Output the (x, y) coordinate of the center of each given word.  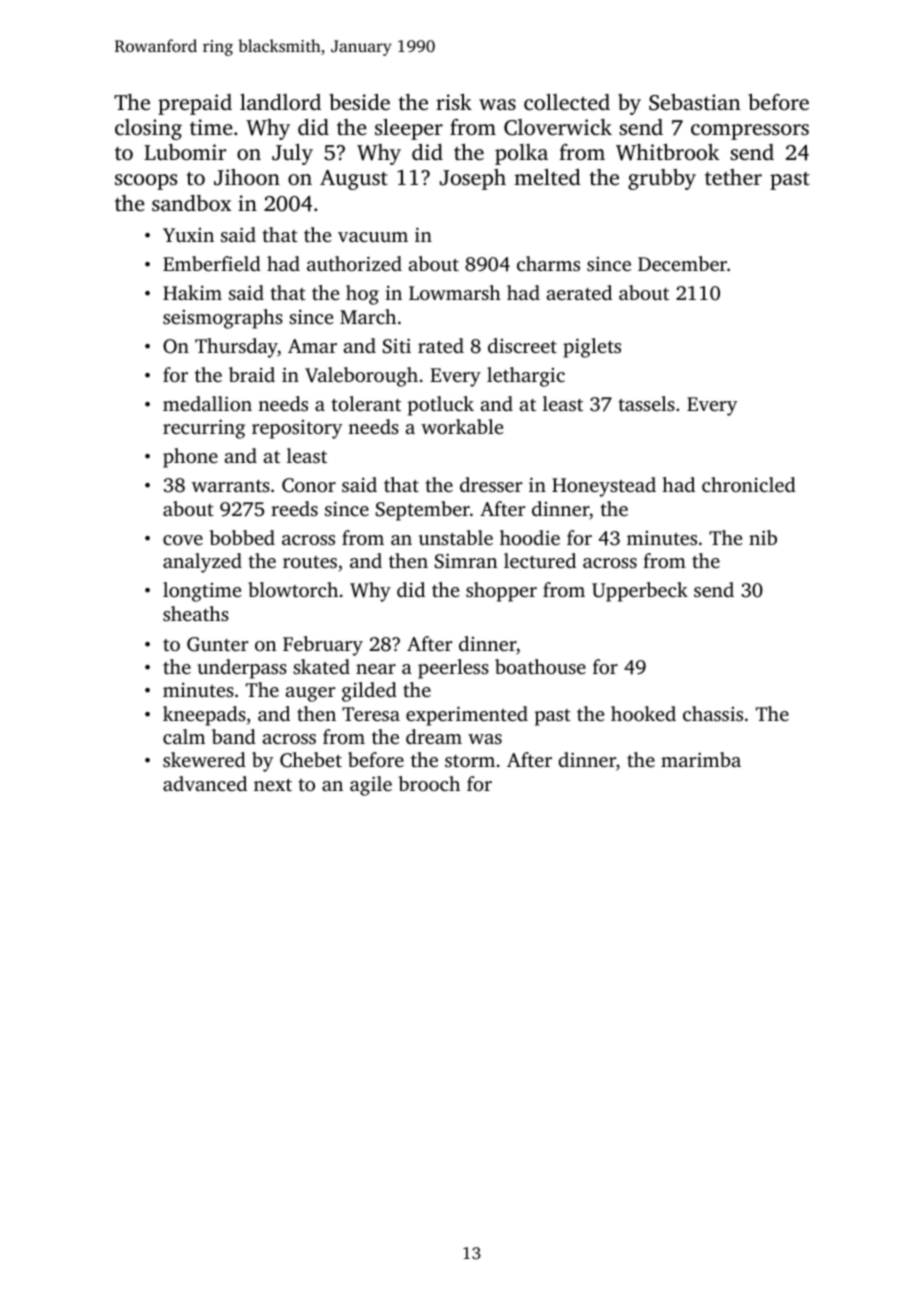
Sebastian (695, 102)
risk (454, 102)
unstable (456, 537)
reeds (294, 508)
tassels (647, 403)
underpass (242, 669)
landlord (280, 102)
